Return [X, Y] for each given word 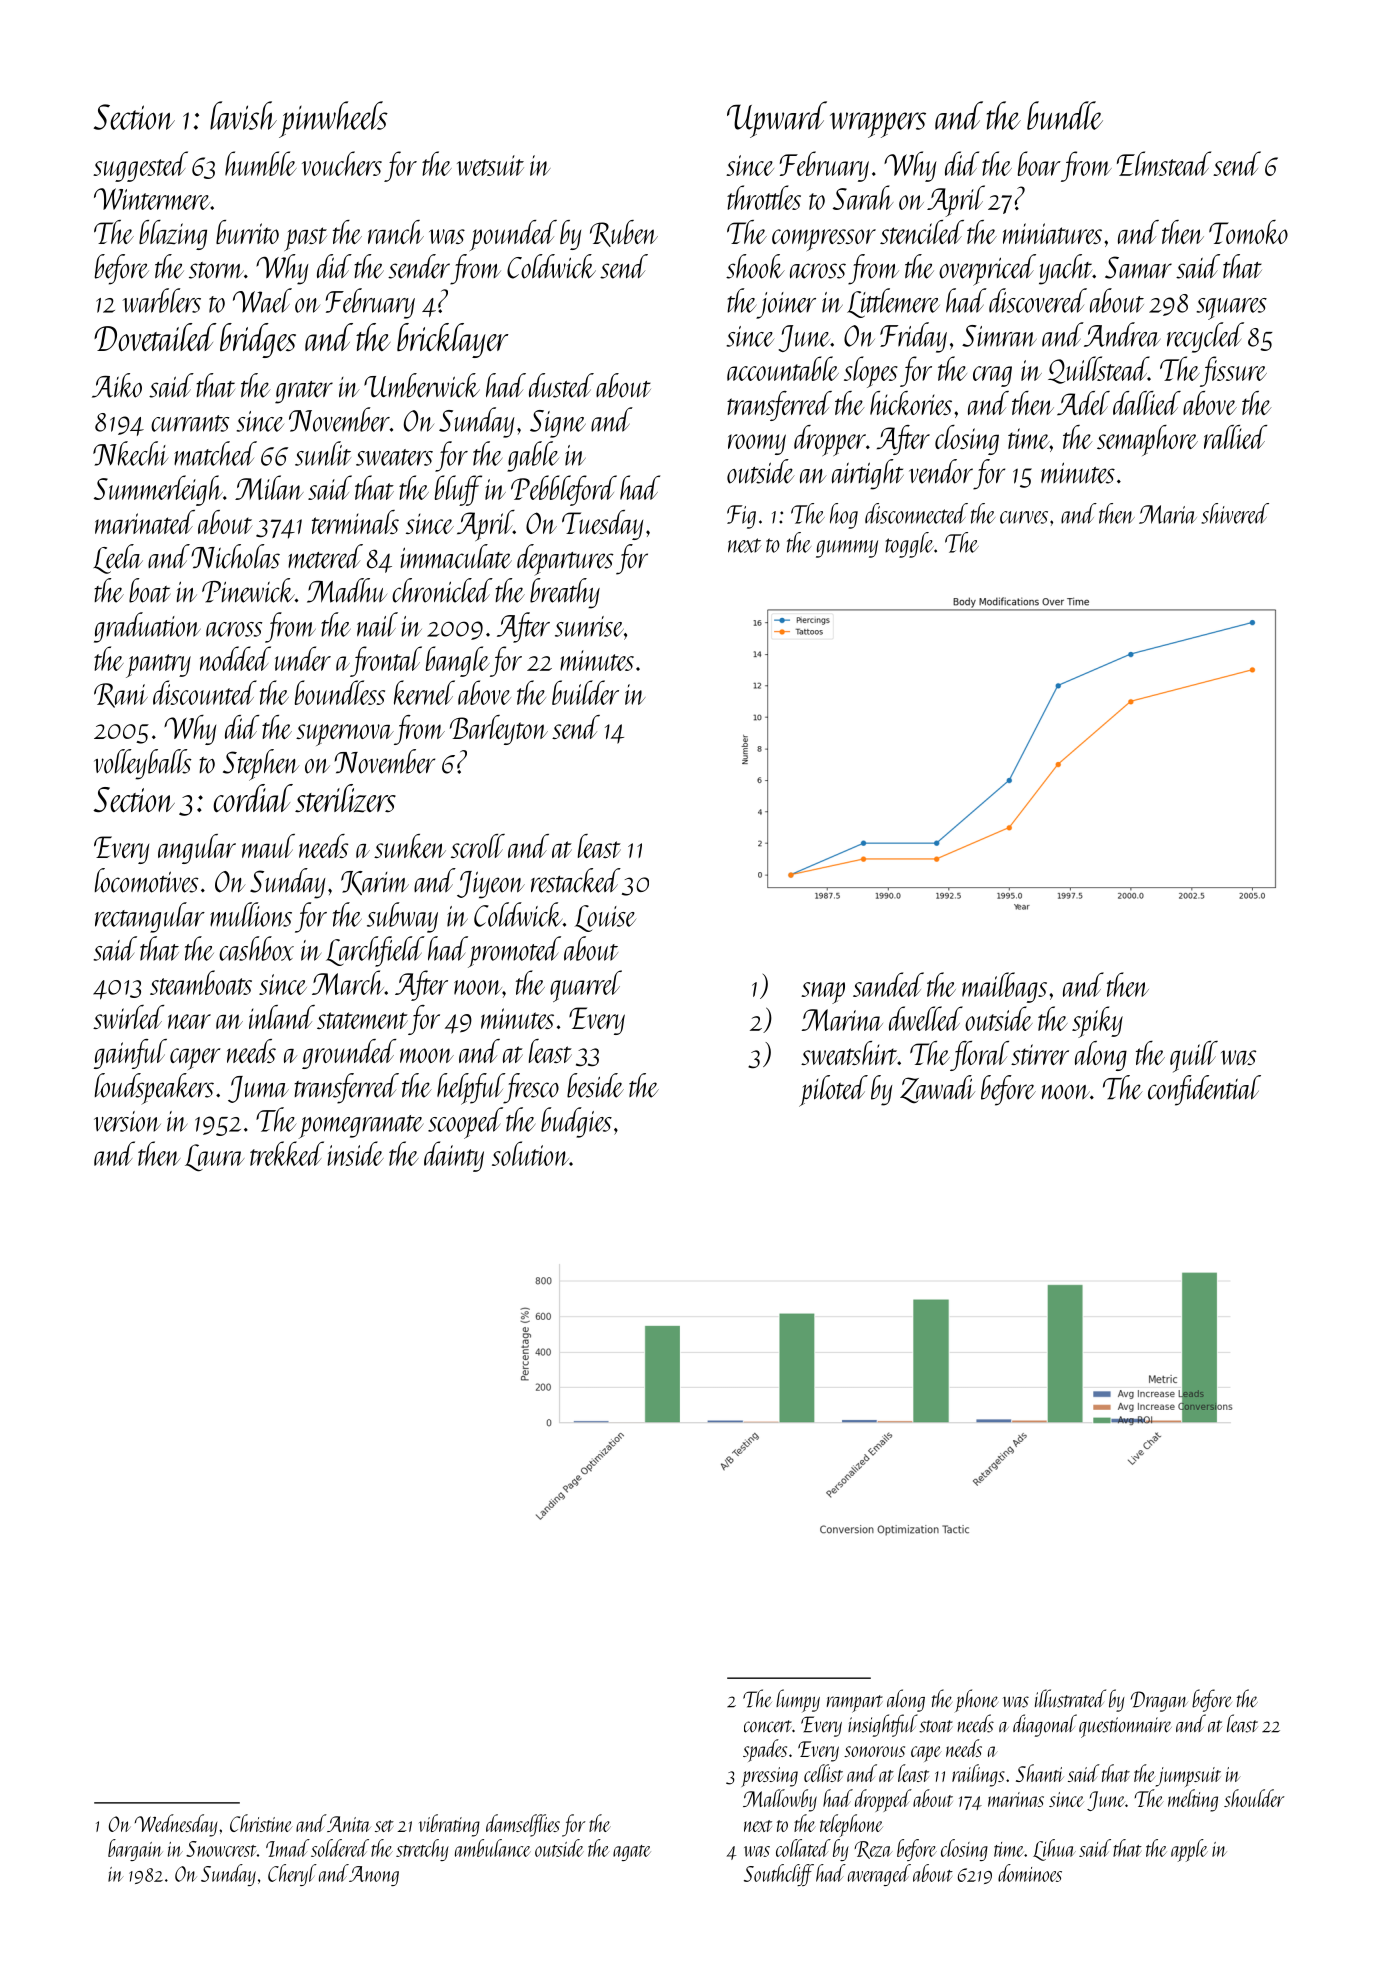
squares [1231, 309]
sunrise [589, 626]
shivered [1235, 513]
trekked [287, 1153]
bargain [135, 1850]
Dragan [1159, 1701]
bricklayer [453, 340]
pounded [513, 235]
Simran [999, 336]
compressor [824, 240]
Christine [261, 1823]
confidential [1204, 1090]
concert [768, 1726]
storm [216, 270]
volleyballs [142, 764]
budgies [576, 1122]
